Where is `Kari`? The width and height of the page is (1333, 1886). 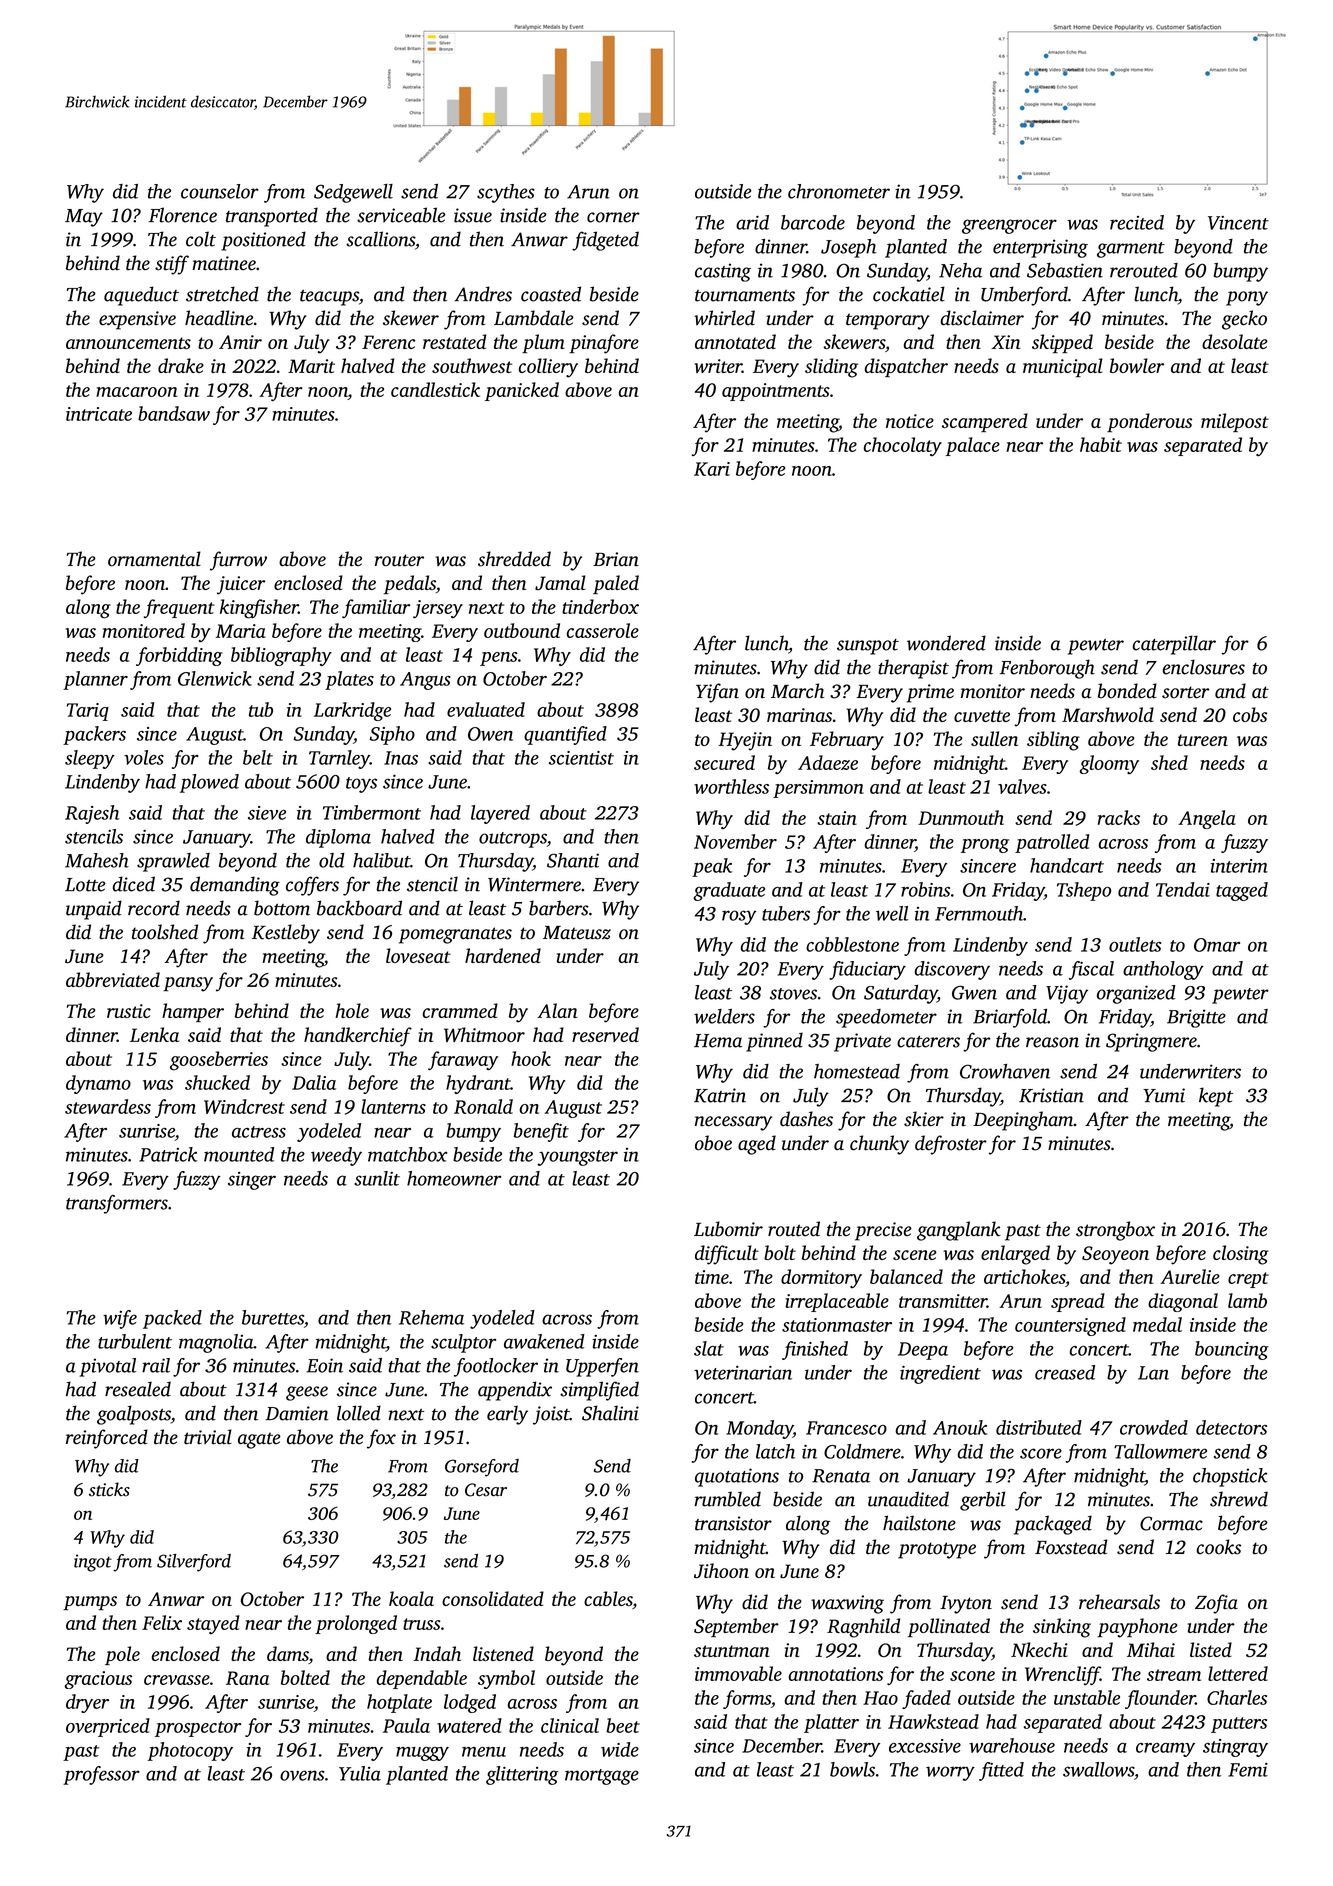 Kari is located at coordinates (712, 469).
